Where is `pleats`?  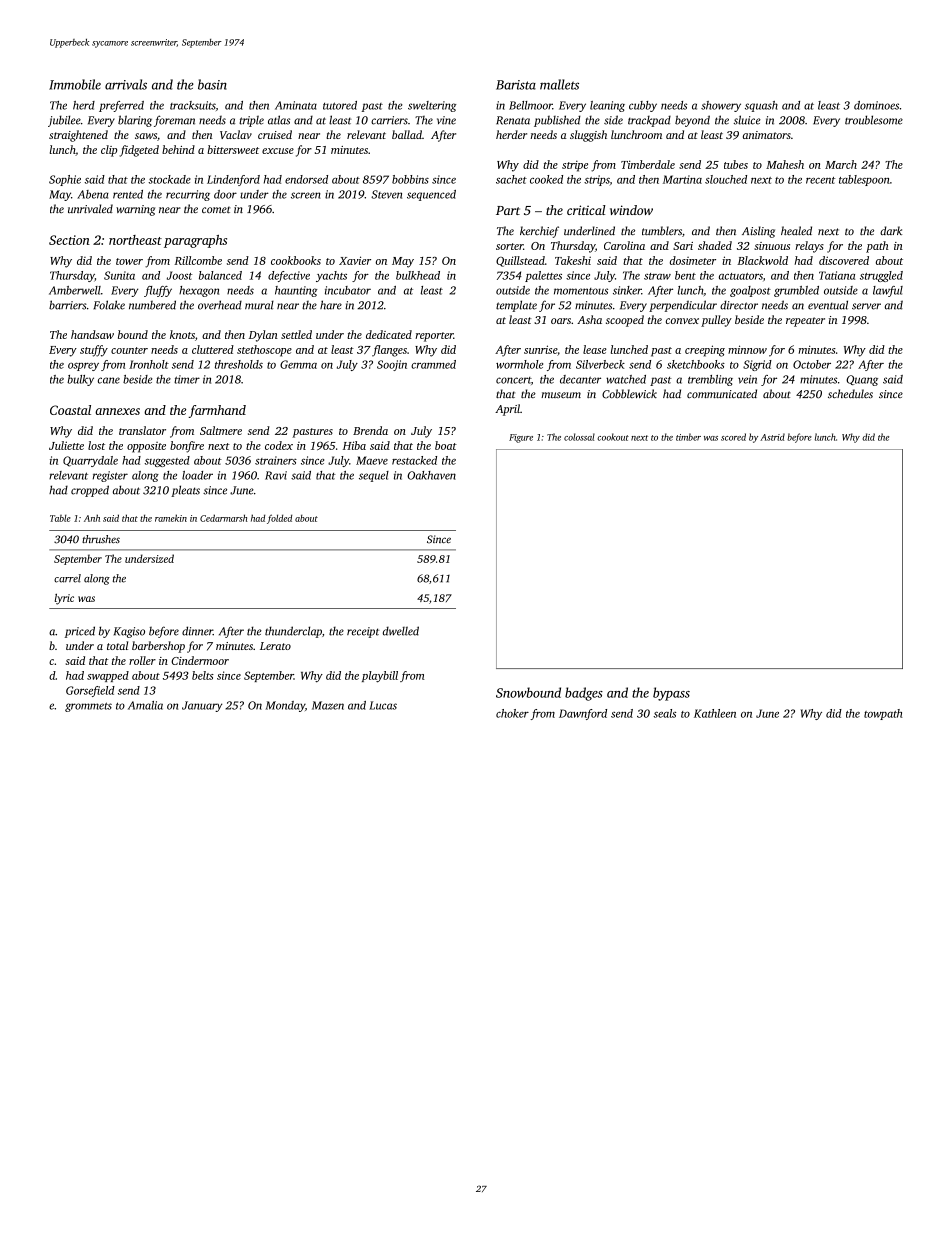 pleats is located at coordinates (185, 491).
